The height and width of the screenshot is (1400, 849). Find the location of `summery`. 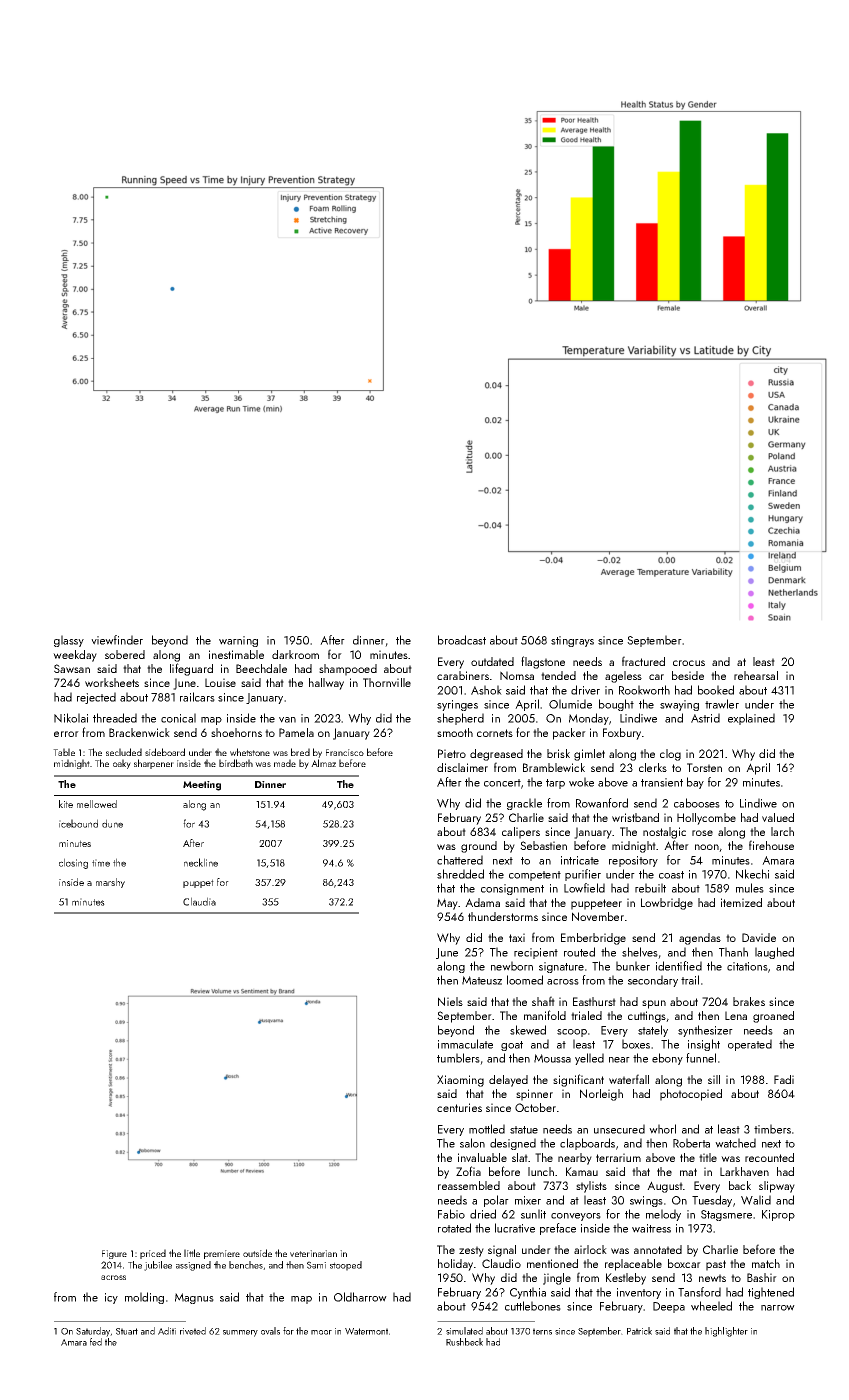

summery is located at coordinates (240, 1333).
